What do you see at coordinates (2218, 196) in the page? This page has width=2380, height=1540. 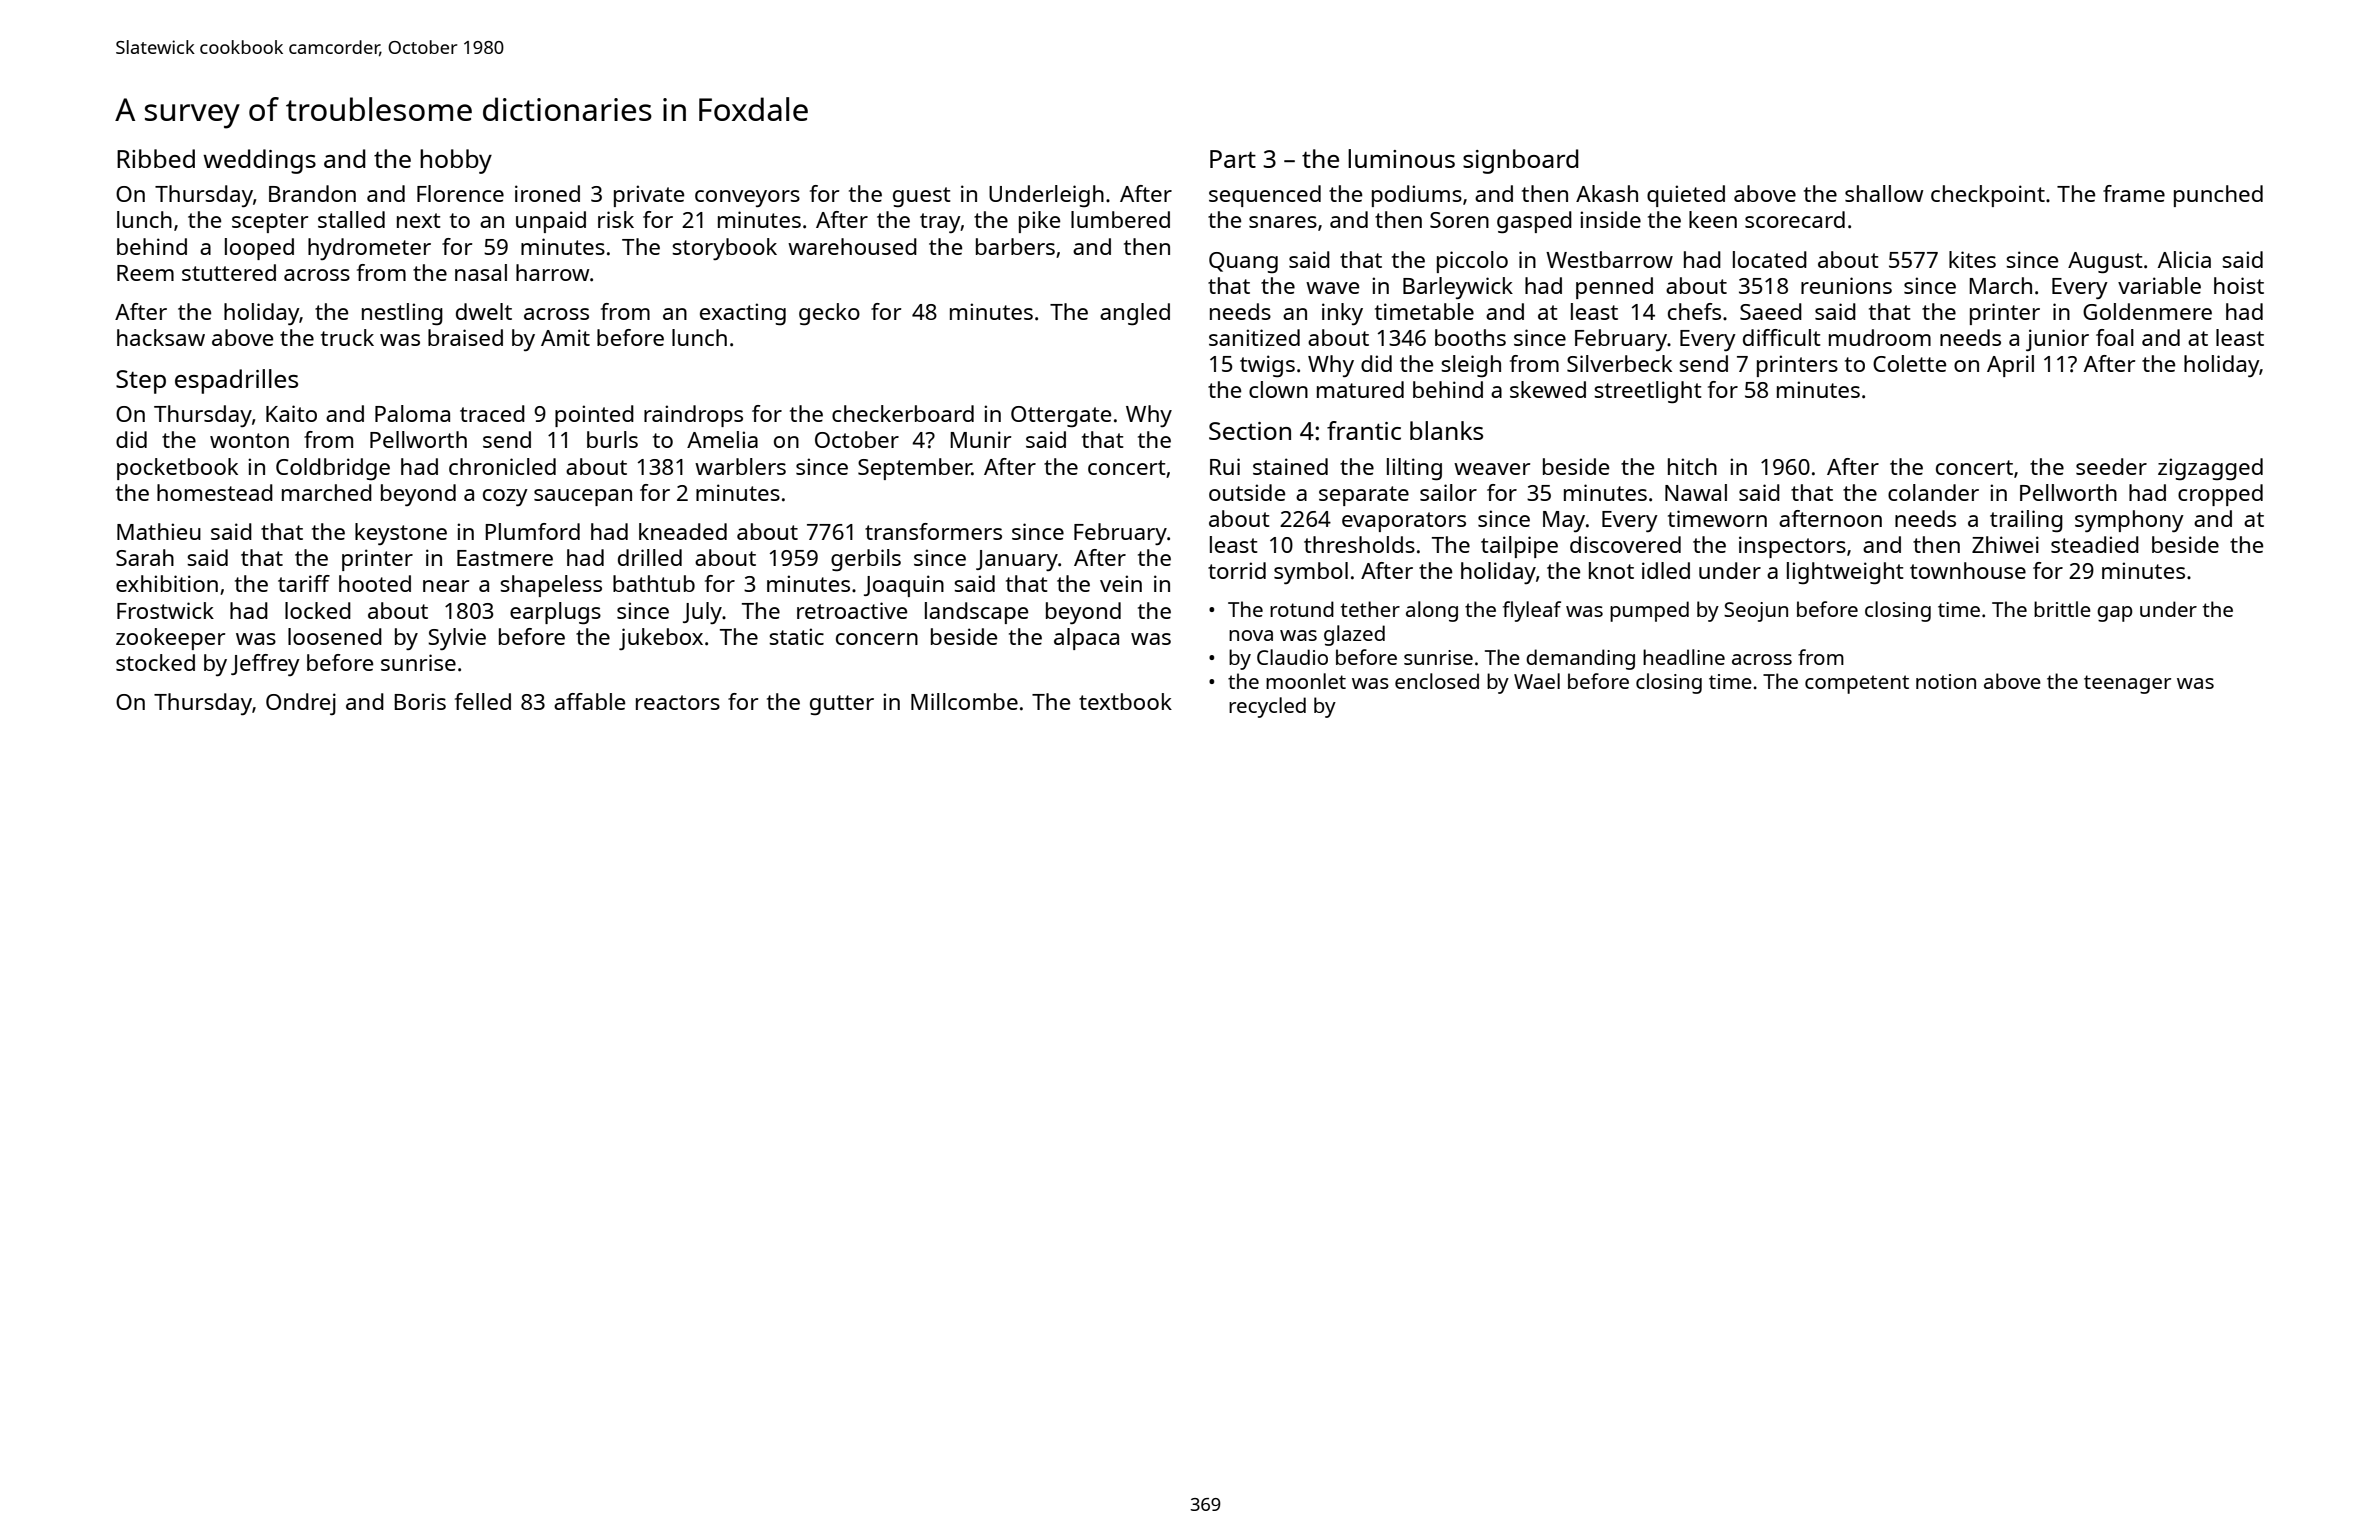 I see `punched` at bounding box center [2218, 196].
